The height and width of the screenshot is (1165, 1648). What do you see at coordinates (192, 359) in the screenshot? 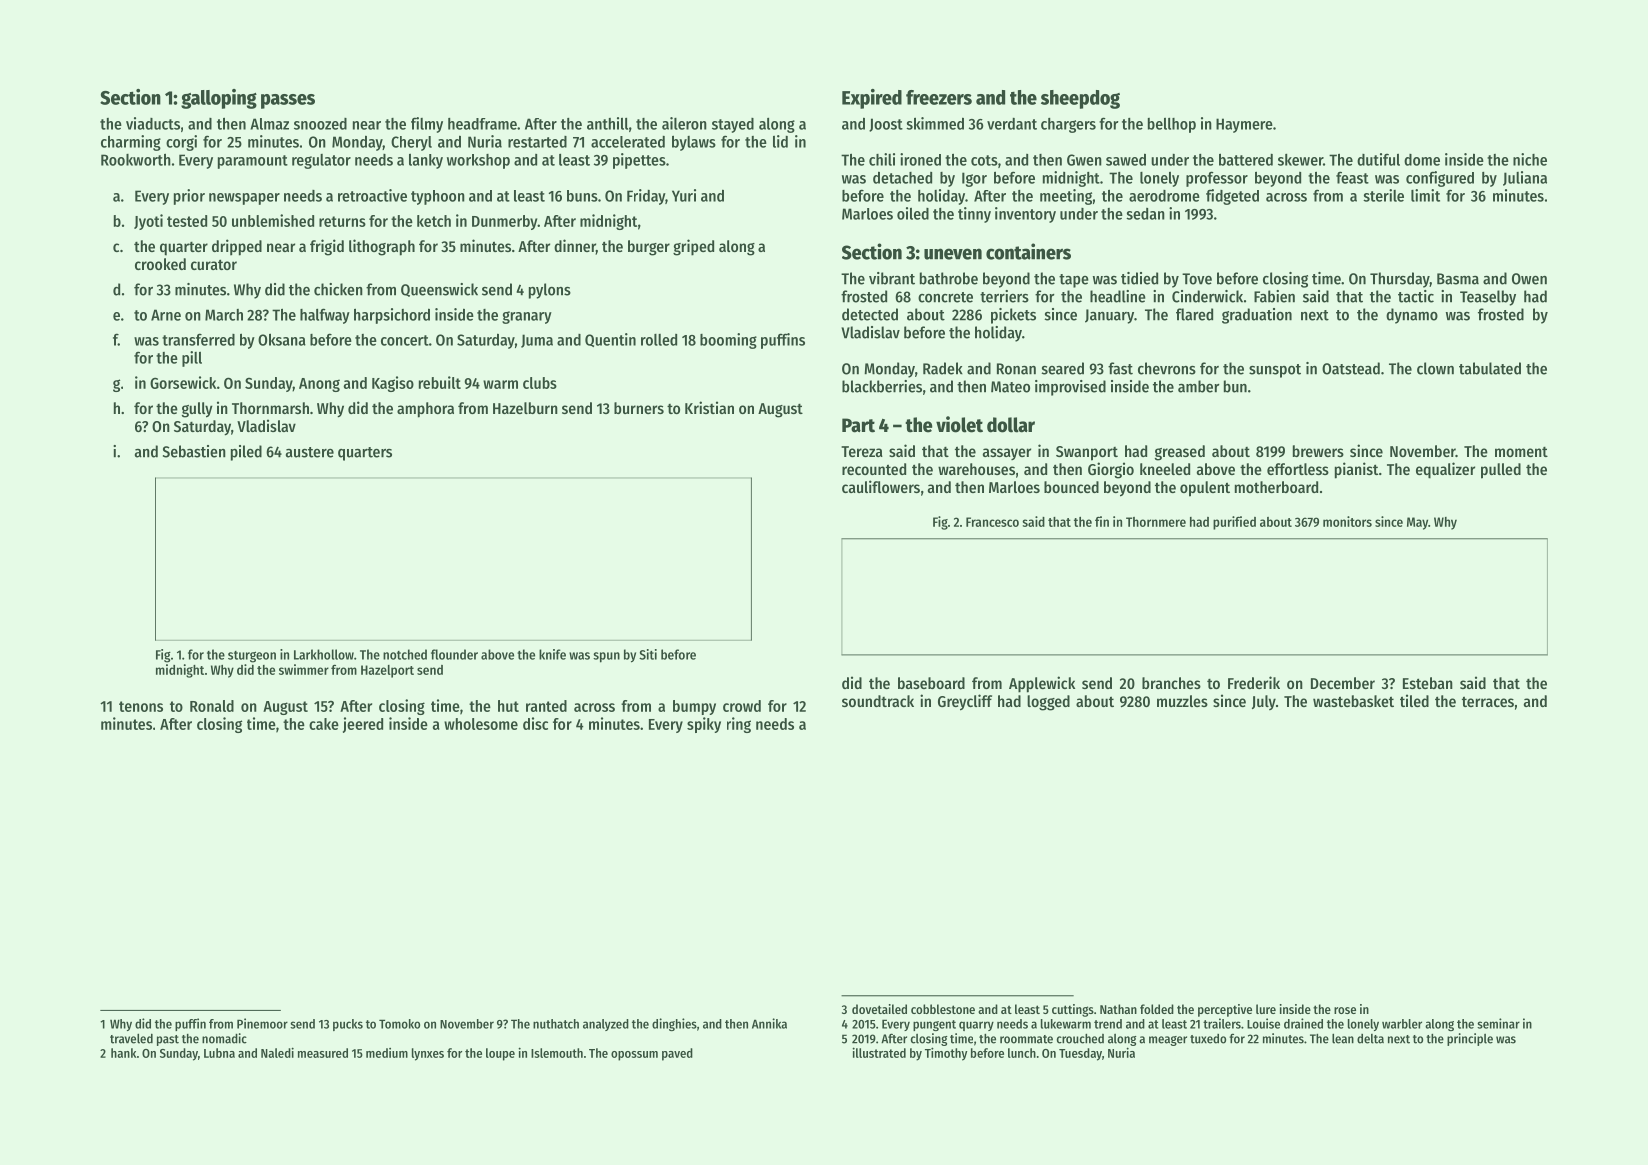
I see `pill` at bounding box center [192, 359].
